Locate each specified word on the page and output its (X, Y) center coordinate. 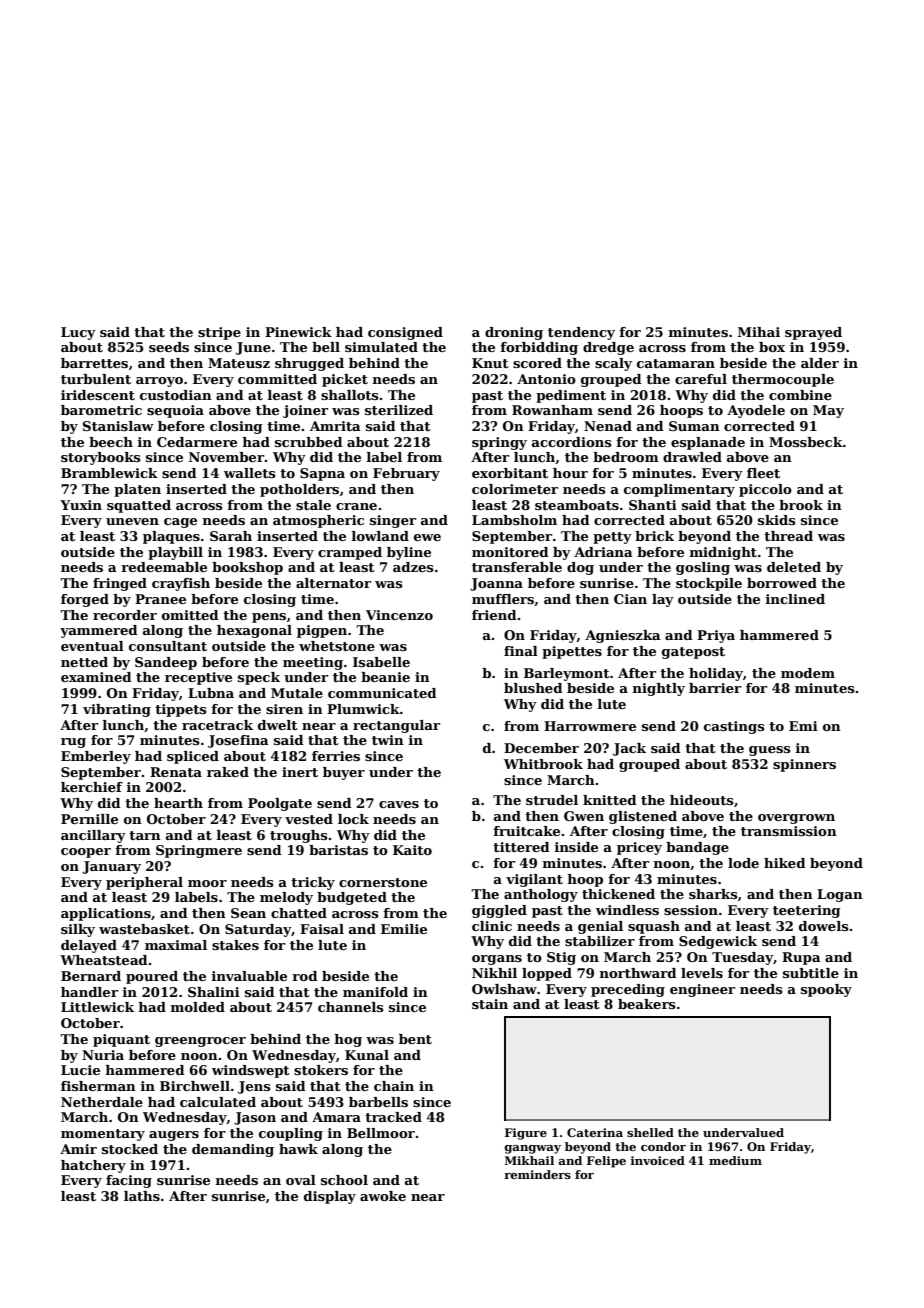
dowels (824, 926)
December (541, 748)
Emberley (96, 757)
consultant (168, 646)
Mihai (759, 332)
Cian (630, 599)
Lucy (78, 333)
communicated (382, 693)
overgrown (796, 819)
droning (514, 333)
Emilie (404, 929)
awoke (383, 1196)
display (330, 1197)
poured (152, 977)
